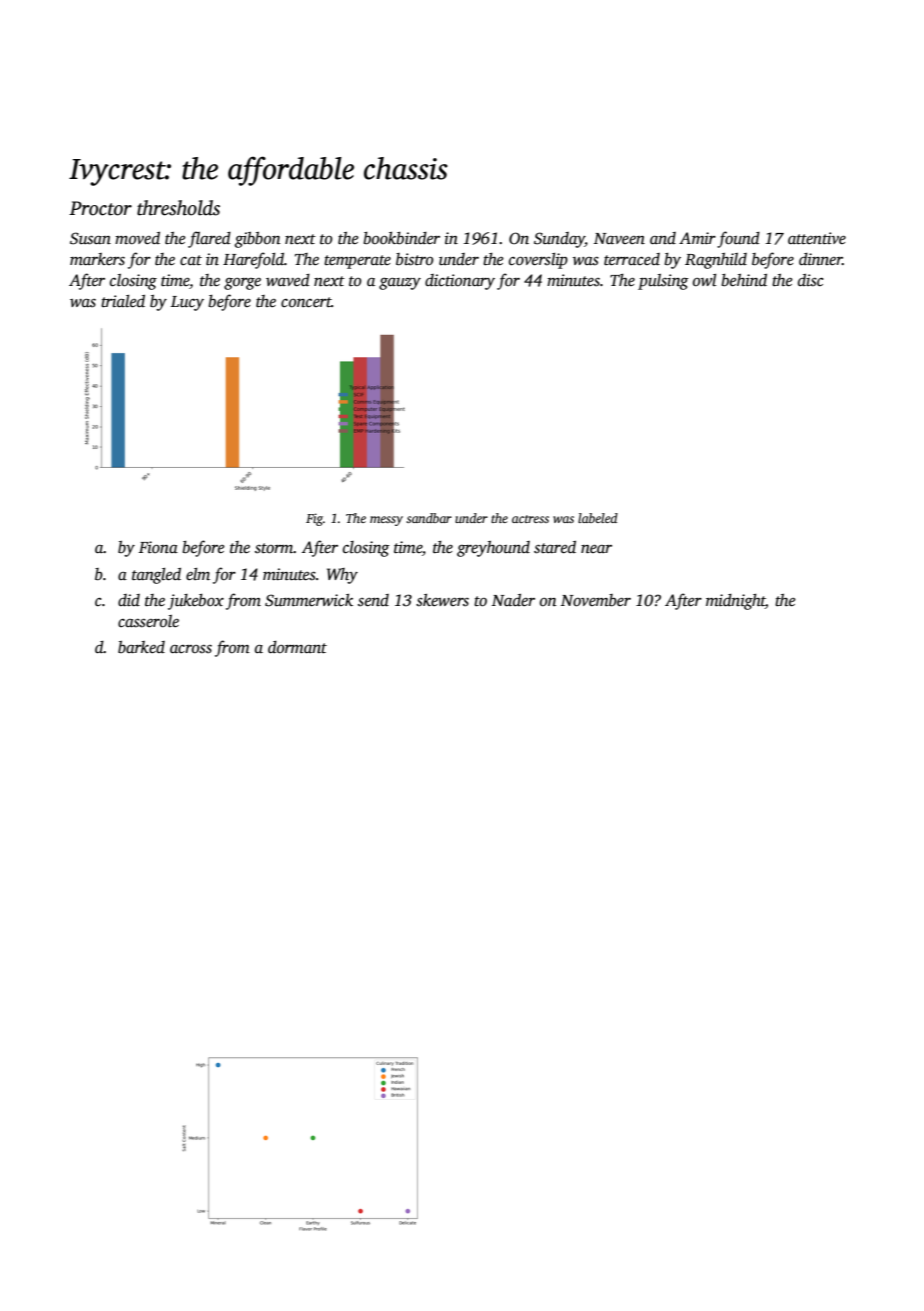 Image resolution: width=924 pixels, height=1311 pixels. What do you see at coordinates (129, 600) in the page?
I see `did` at bounding box center [129, 600].
